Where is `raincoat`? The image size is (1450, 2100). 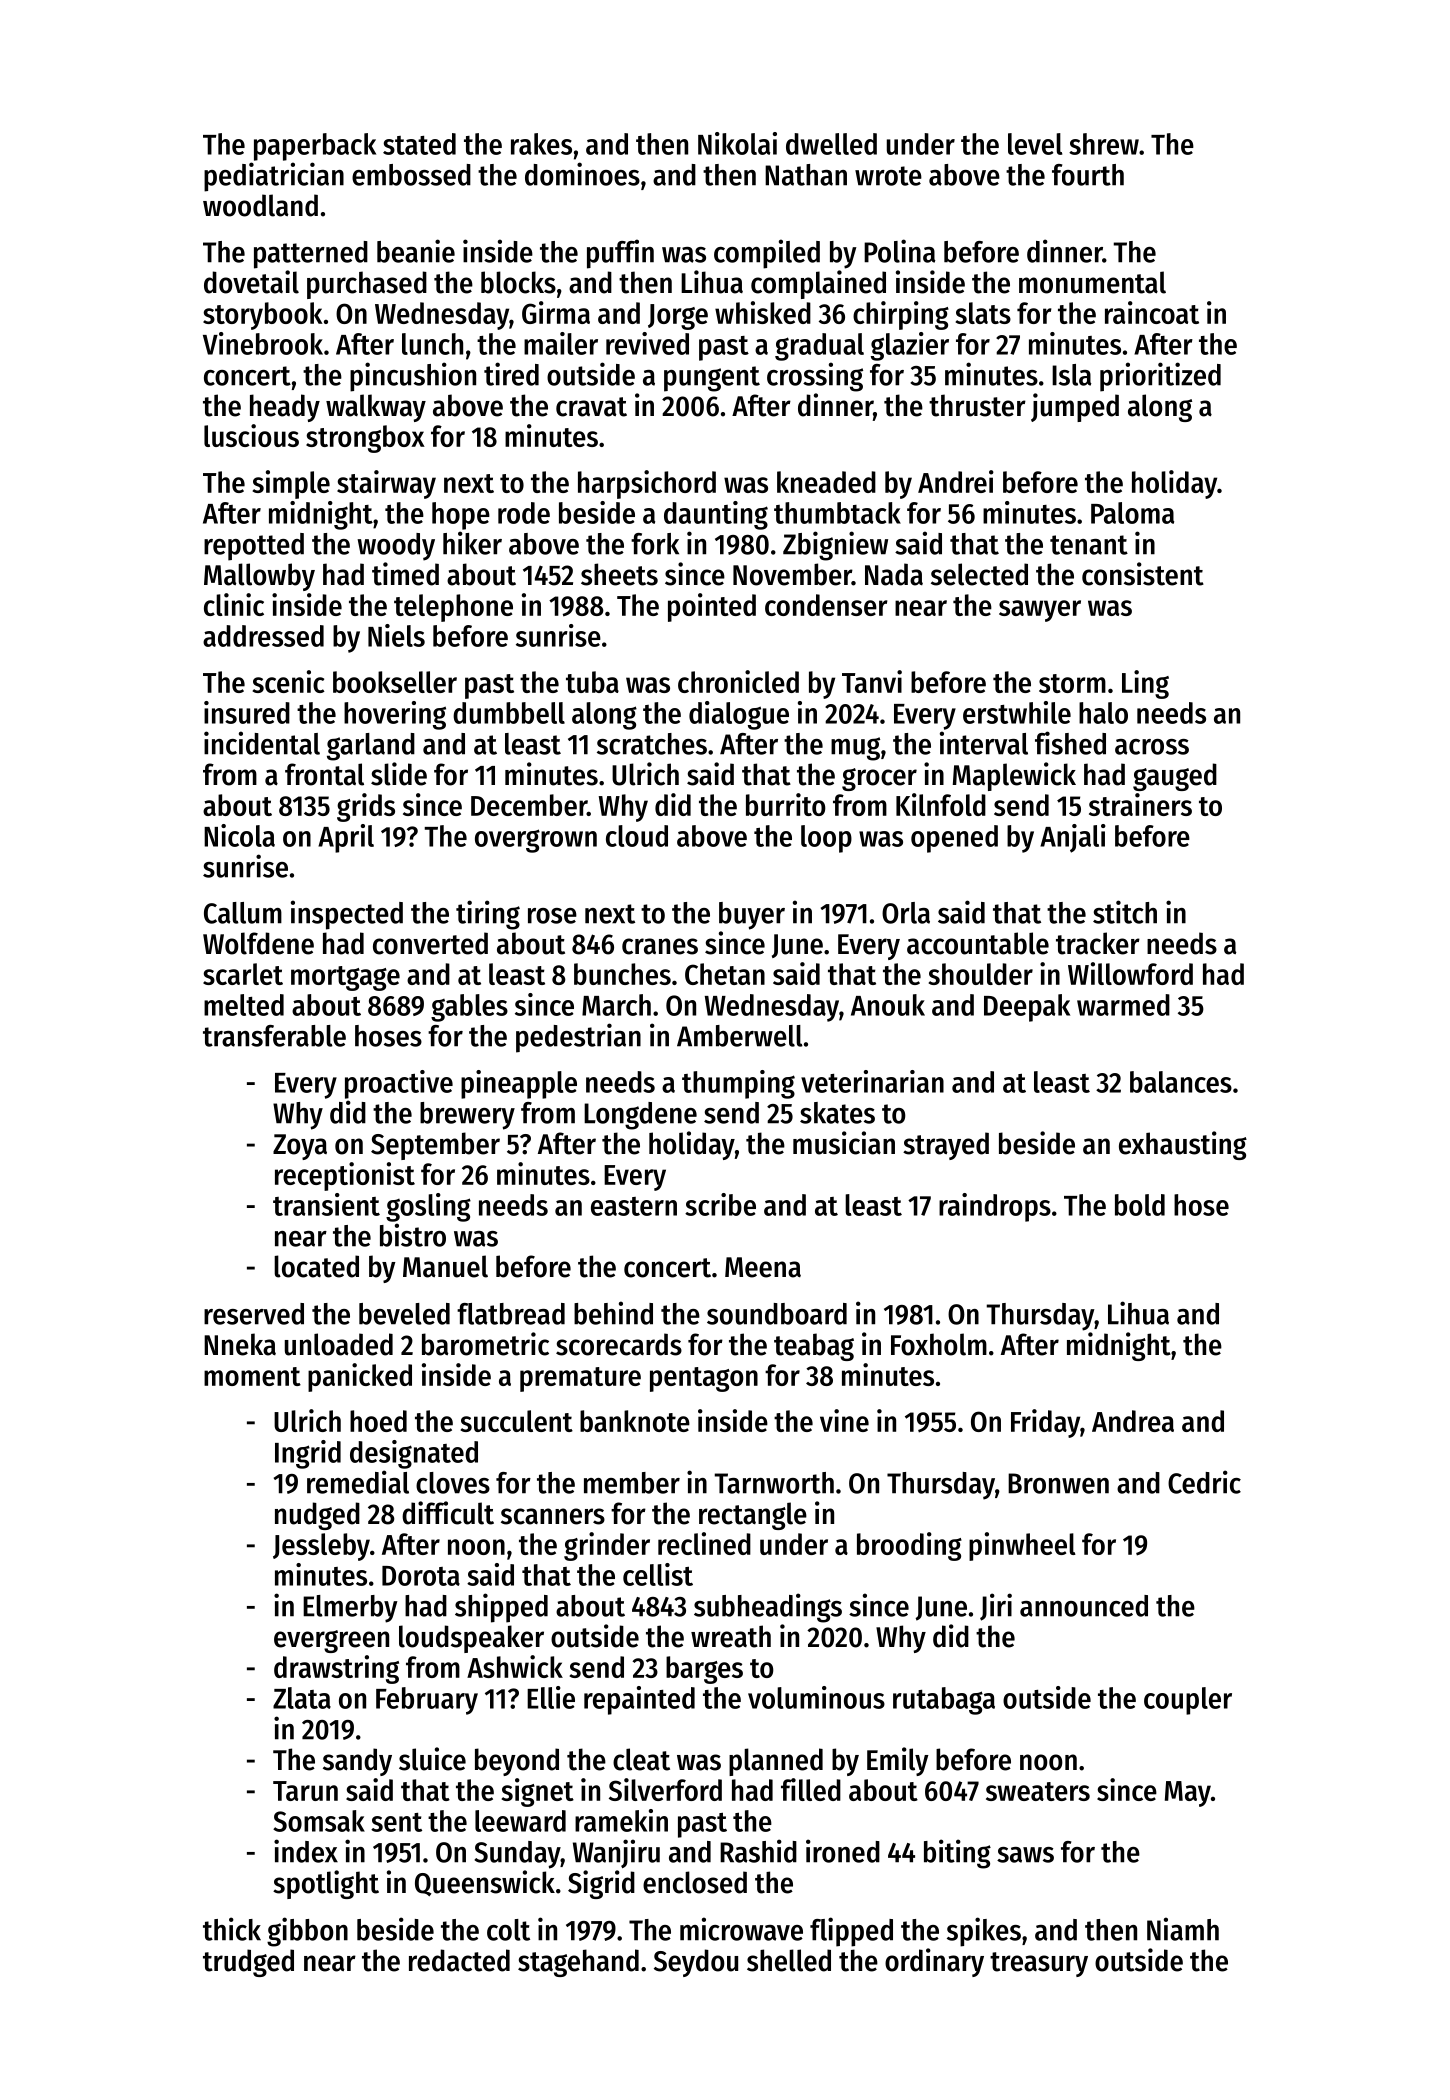
raincoat is located at coordinates (1152, 312).
